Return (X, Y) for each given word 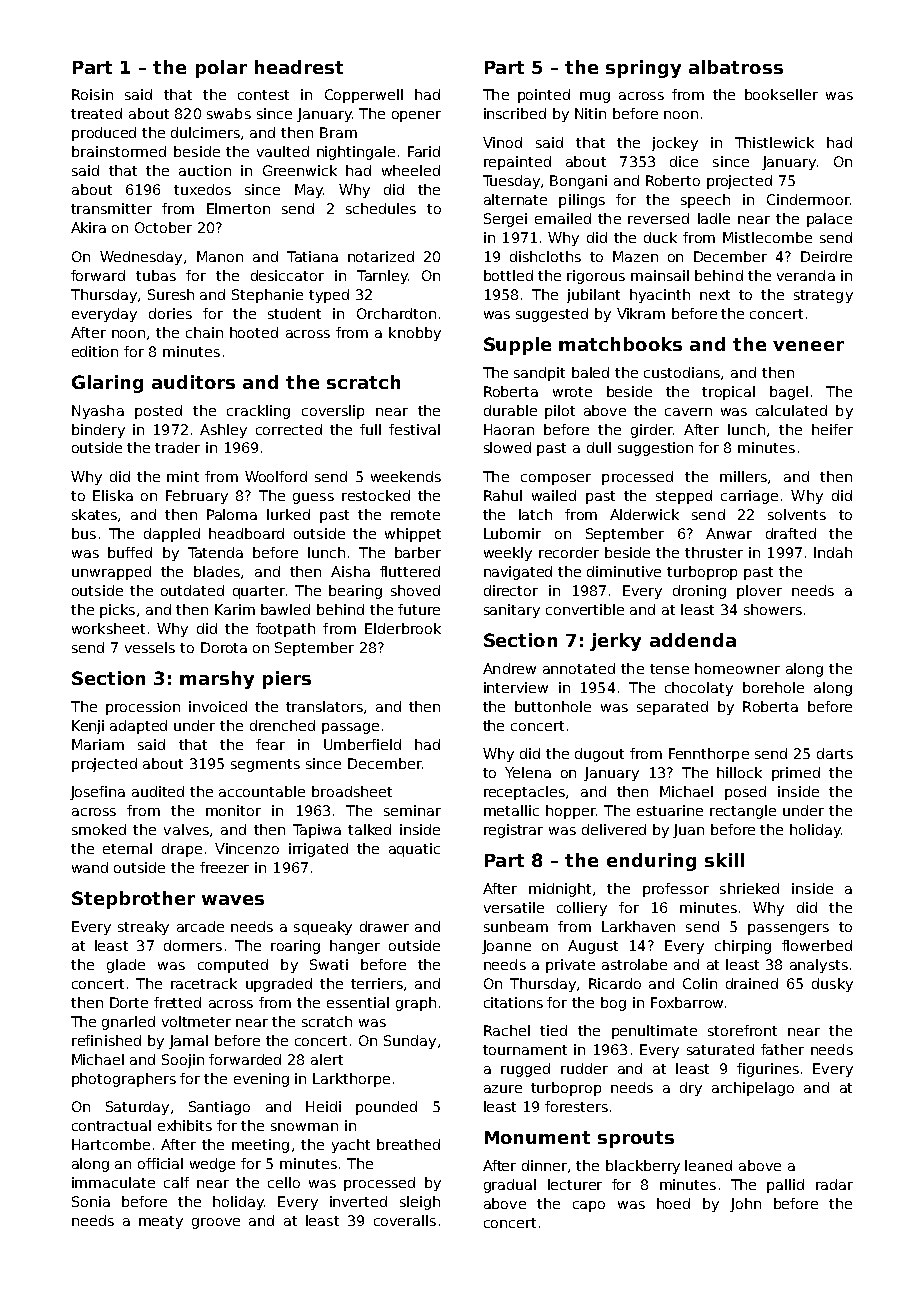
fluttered (410, 571)
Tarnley (382, 277)
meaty (161, 1222)
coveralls (405, 1220)
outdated (192, 590)
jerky (615, 642)
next (715, 295)
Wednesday (141, 258)
